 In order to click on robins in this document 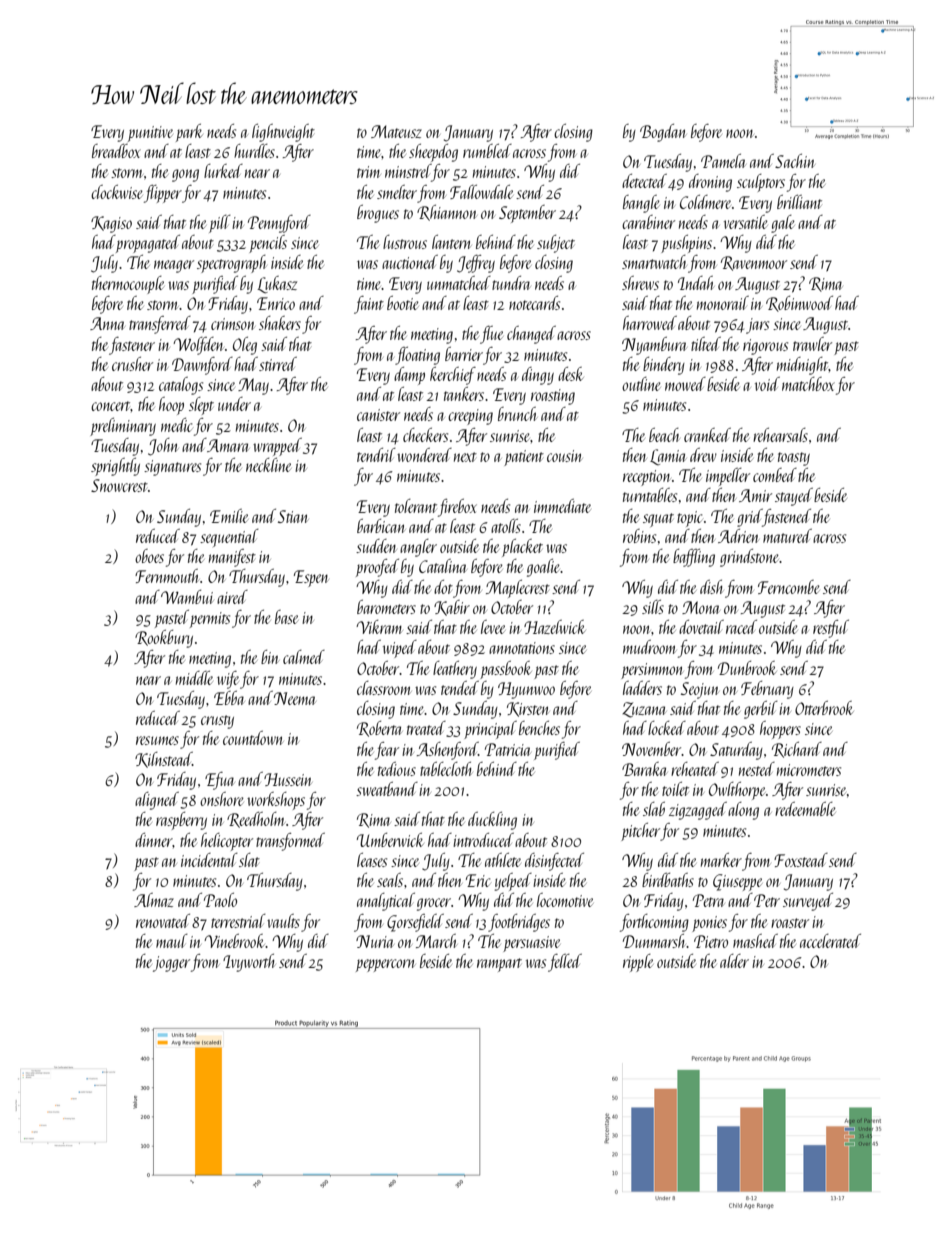, I will do `click(639, 536)`.
